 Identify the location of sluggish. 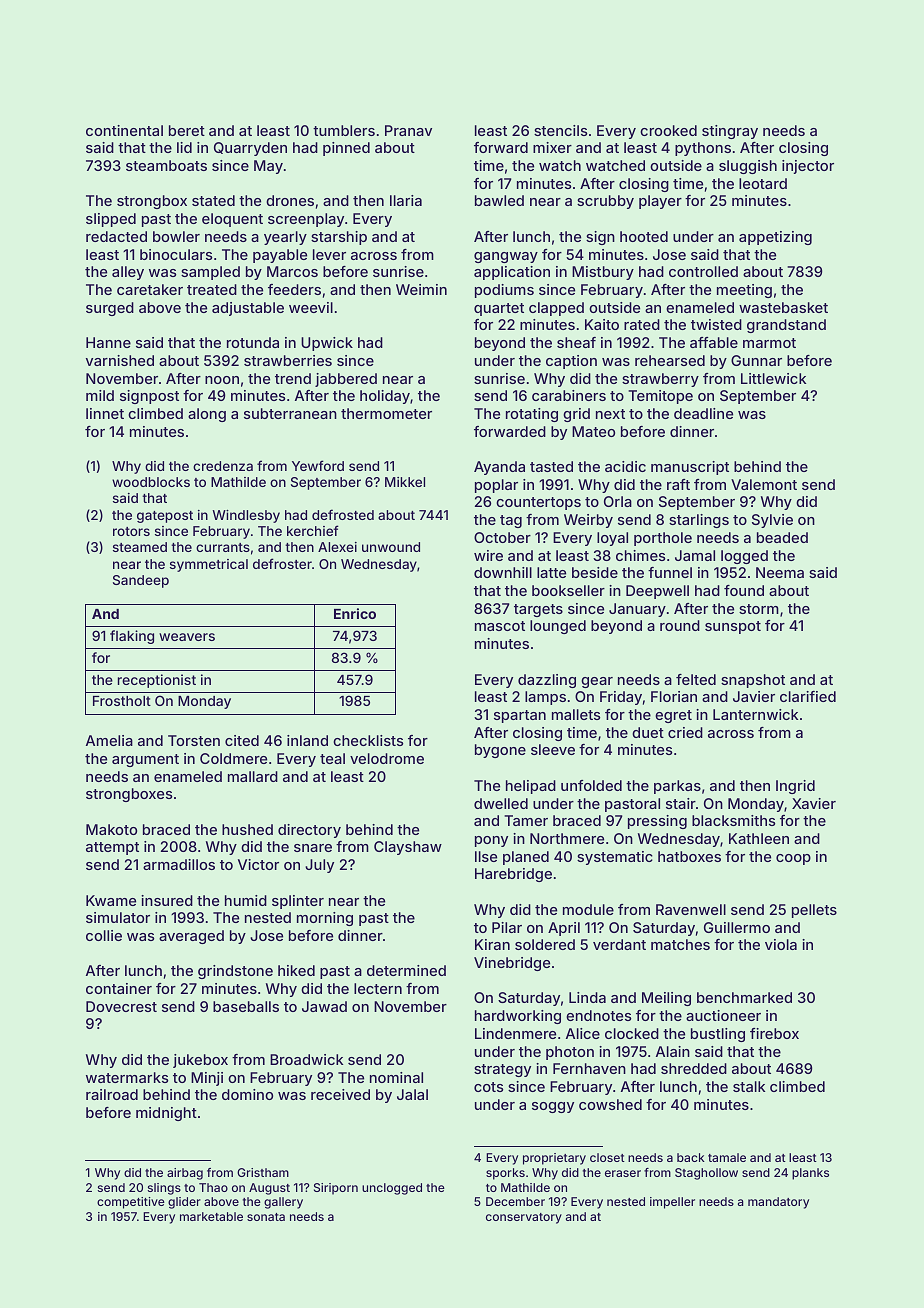
(748, 167).
